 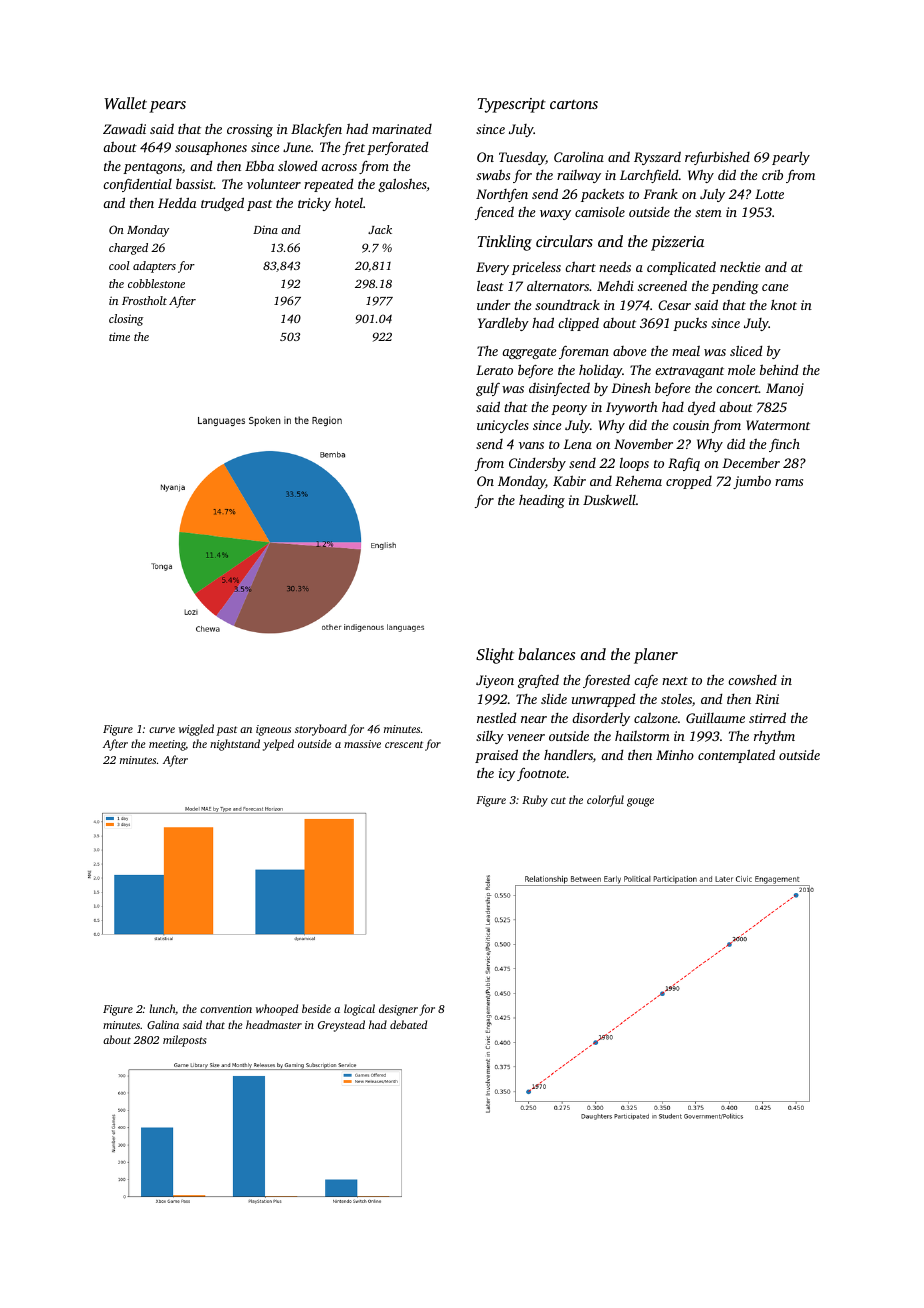 What do you see at coordinates (640, 802) in the screenshot?
I see `gouge` at bounding box center [640, 802].
